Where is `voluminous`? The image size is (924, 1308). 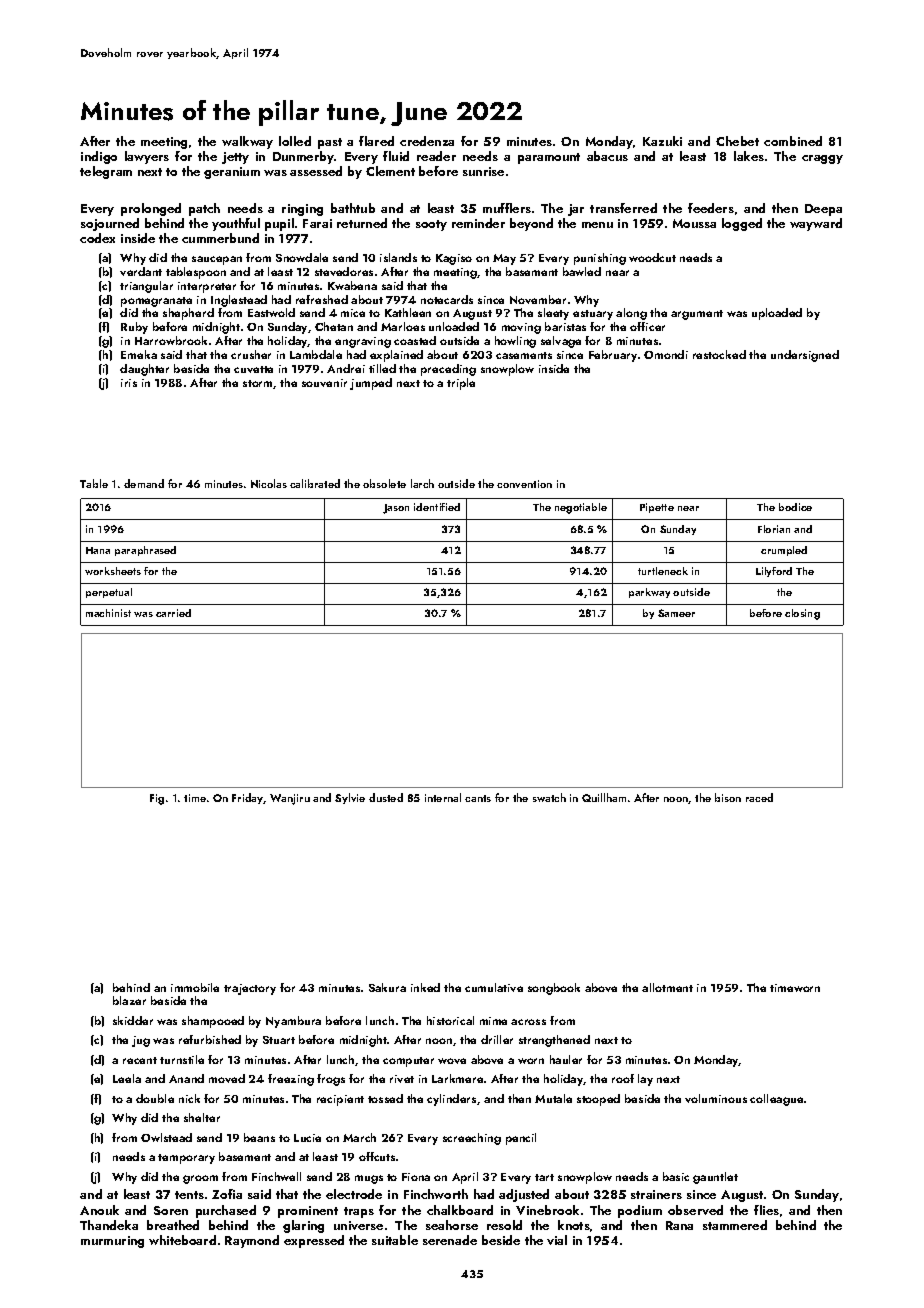
voluminous is located at coordinates (716, 1098).
